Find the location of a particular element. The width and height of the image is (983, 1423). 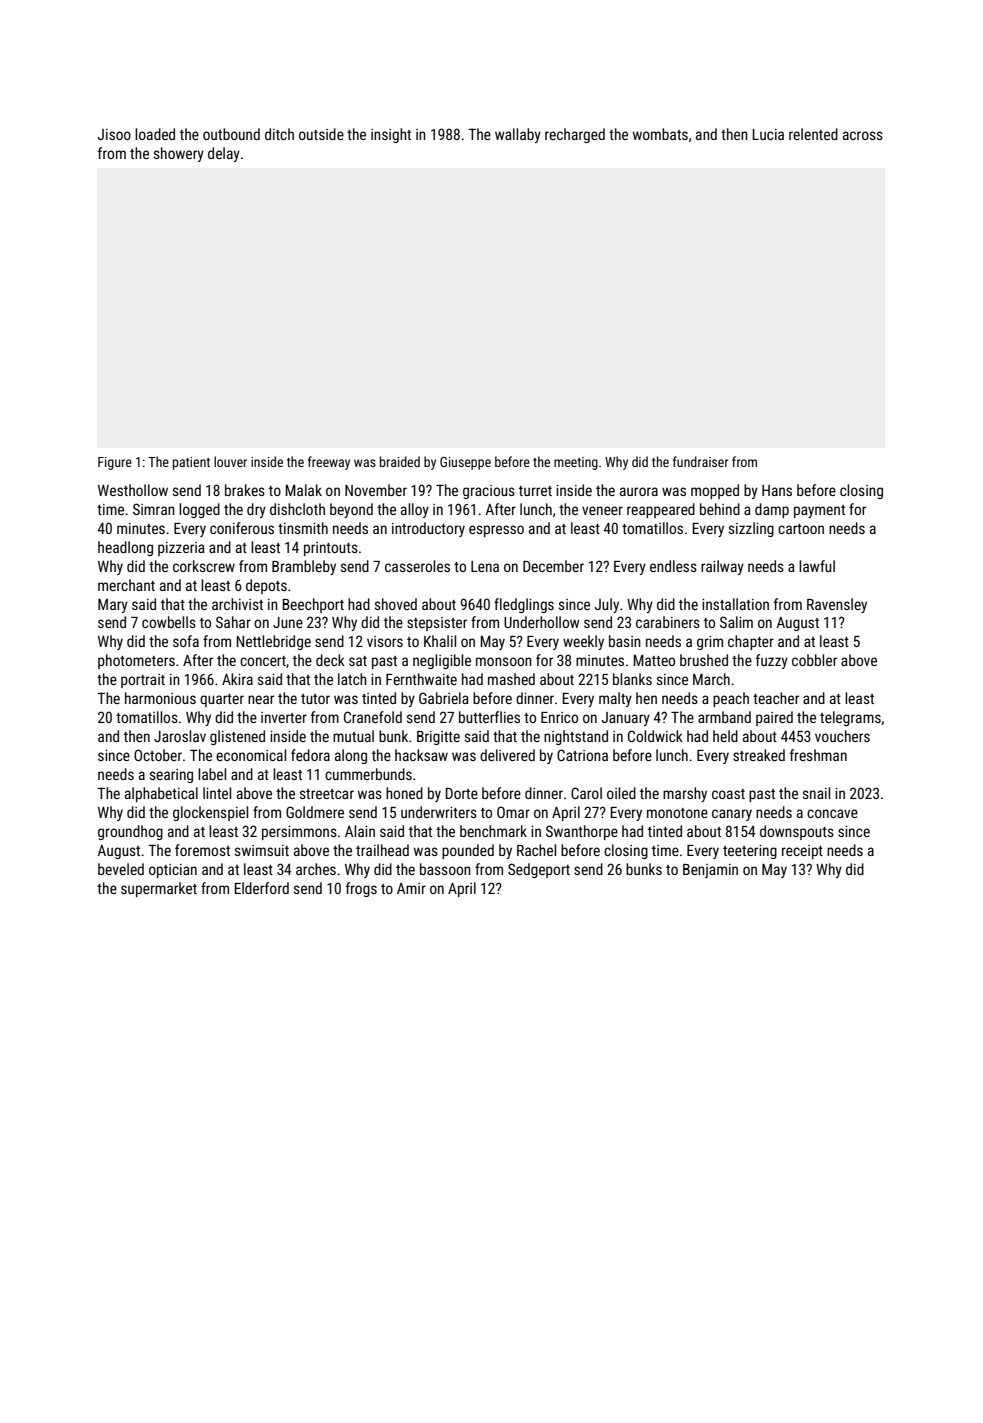

insight is located at coordinates (391, 135).
